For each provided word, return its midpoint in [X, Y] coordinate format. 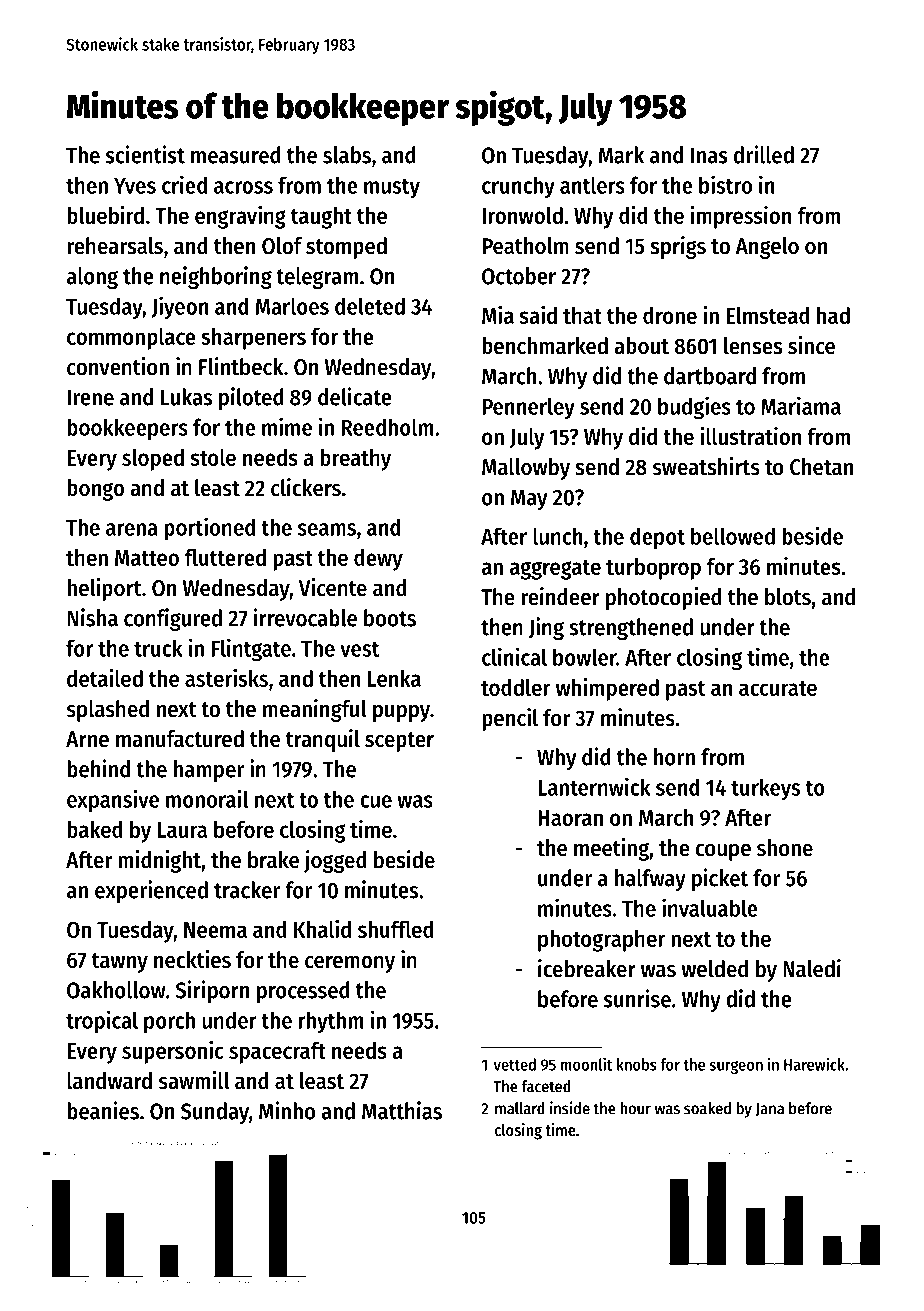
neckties [192, 959]
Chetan [821, 467]
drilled [764, 154]
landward [109, 1081]
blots [788, 597]
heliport [104, 589]
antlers [592, 185]
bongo [95, 490]
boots [390, 618]
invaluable [710, 907]
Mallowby [526, 469]
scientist [145, 154]
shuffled [396, 929]
